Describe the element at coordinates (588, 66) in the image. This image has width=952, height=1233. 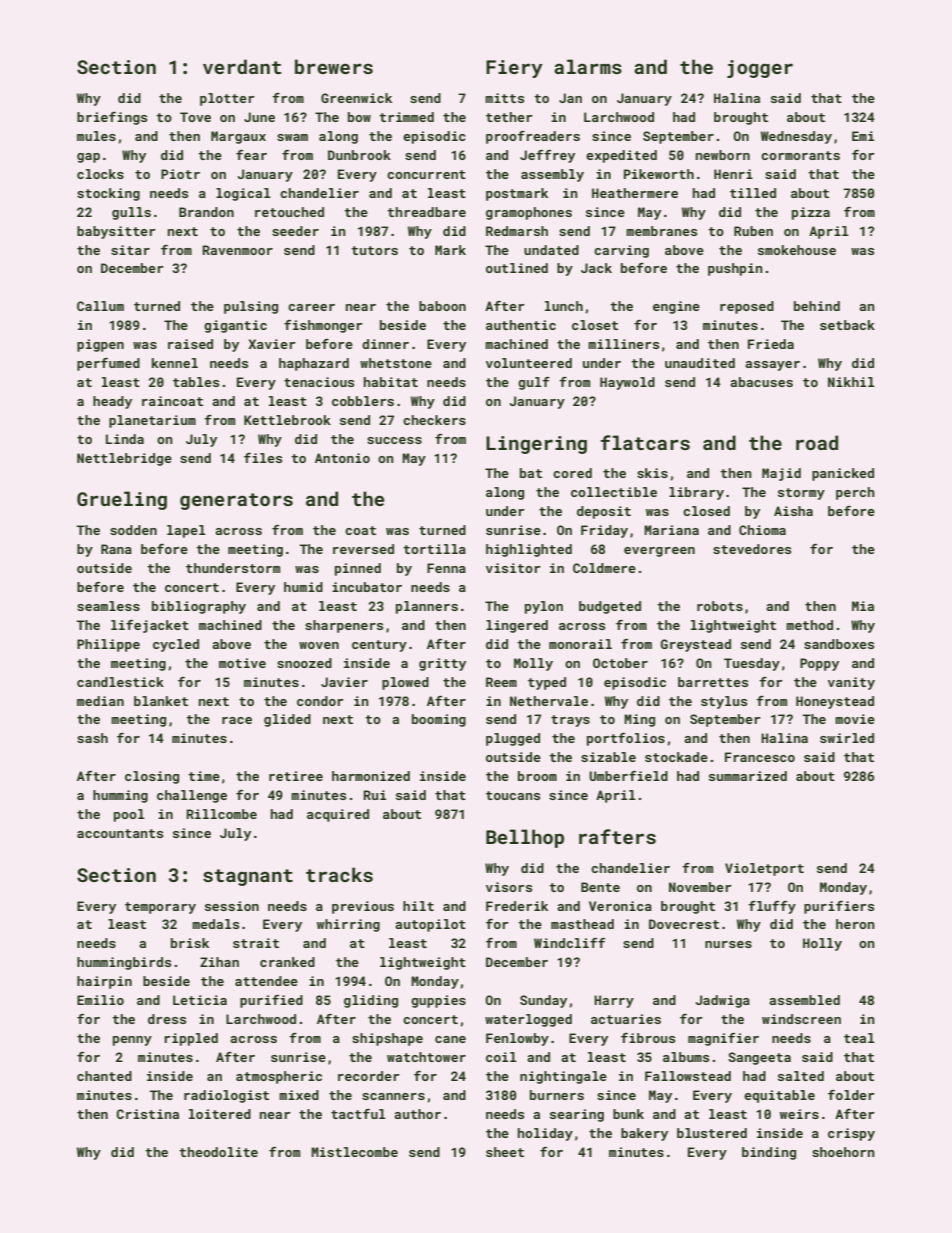
I see `alarms` at that location.
